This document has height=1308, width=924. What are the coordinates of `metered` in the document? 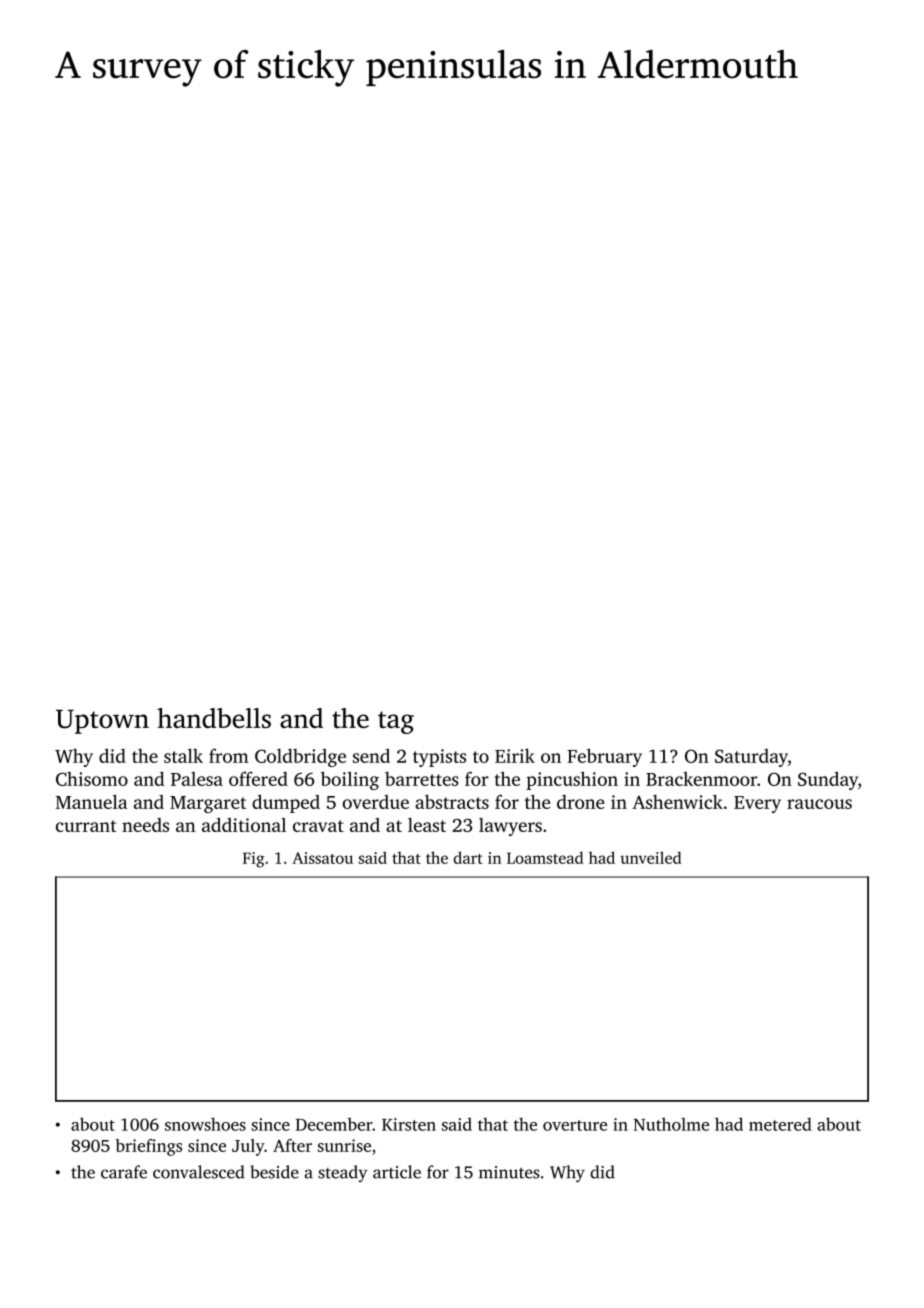 It's located at (780, 1124).
